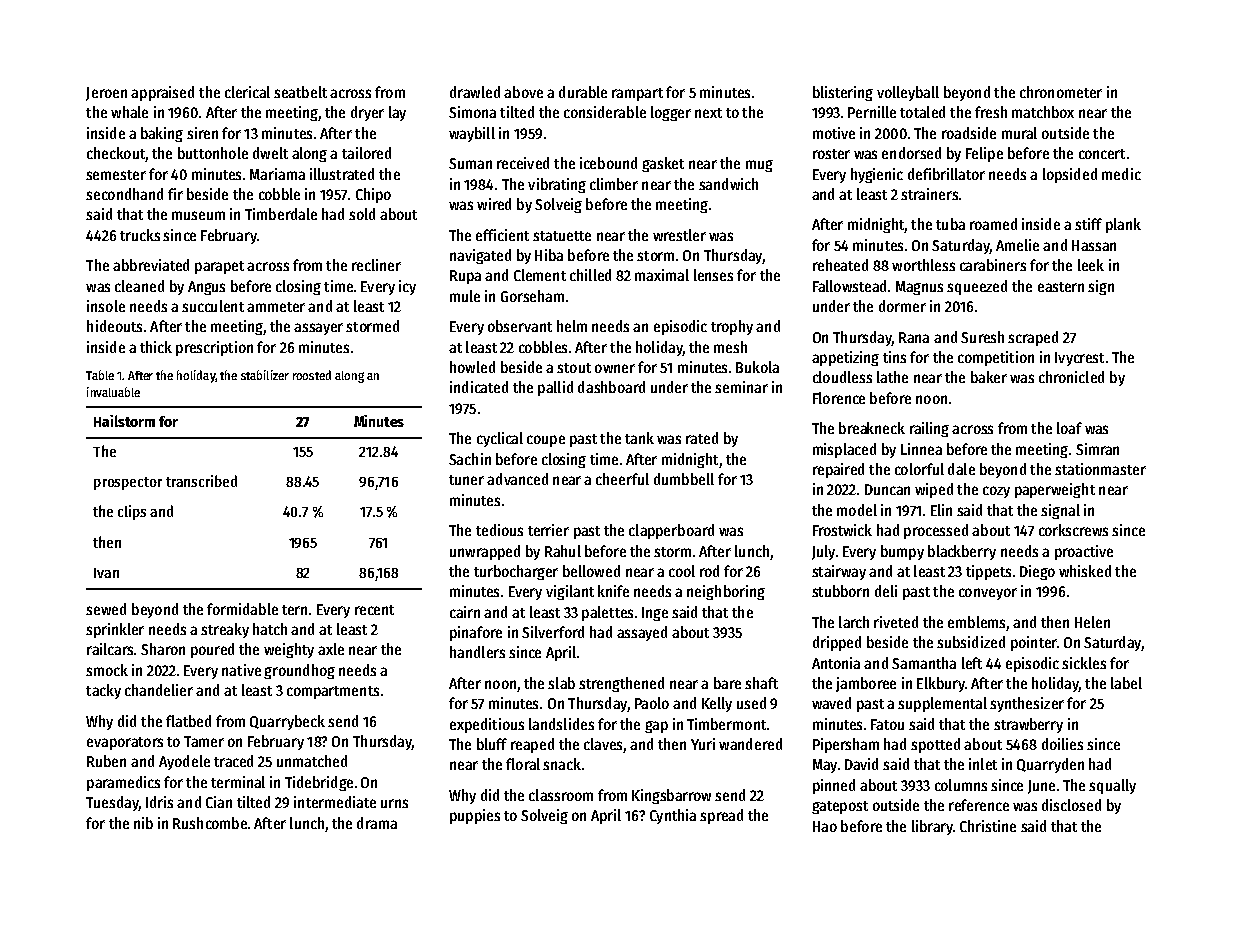 This screenshot has width=1233, height=952. I want to click on hideouts, so click(114, 326).
